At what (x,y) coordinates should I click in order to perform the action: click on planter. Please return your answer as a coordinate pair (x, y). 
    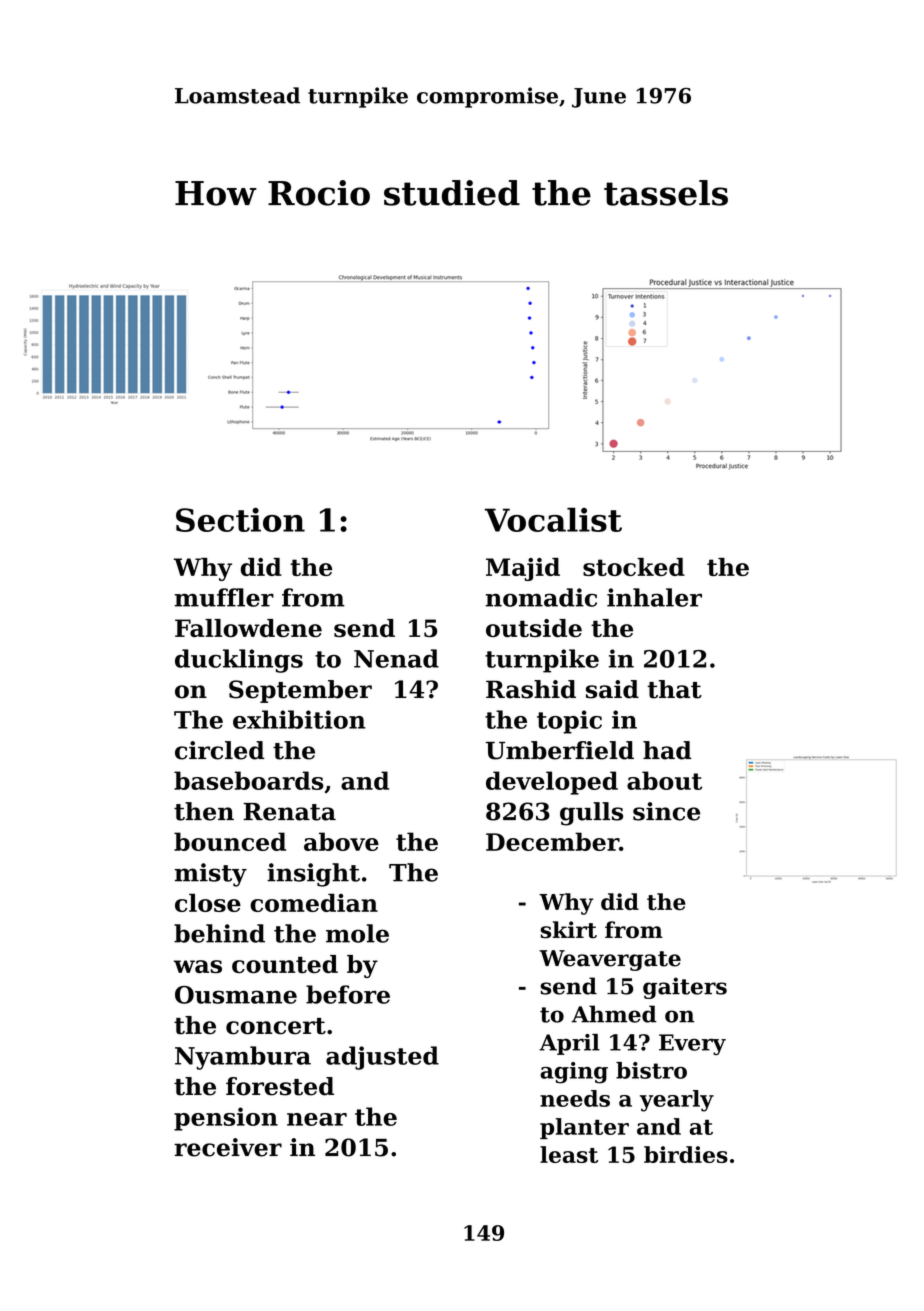
    Looking at the image, I should click on (584, 1128).
